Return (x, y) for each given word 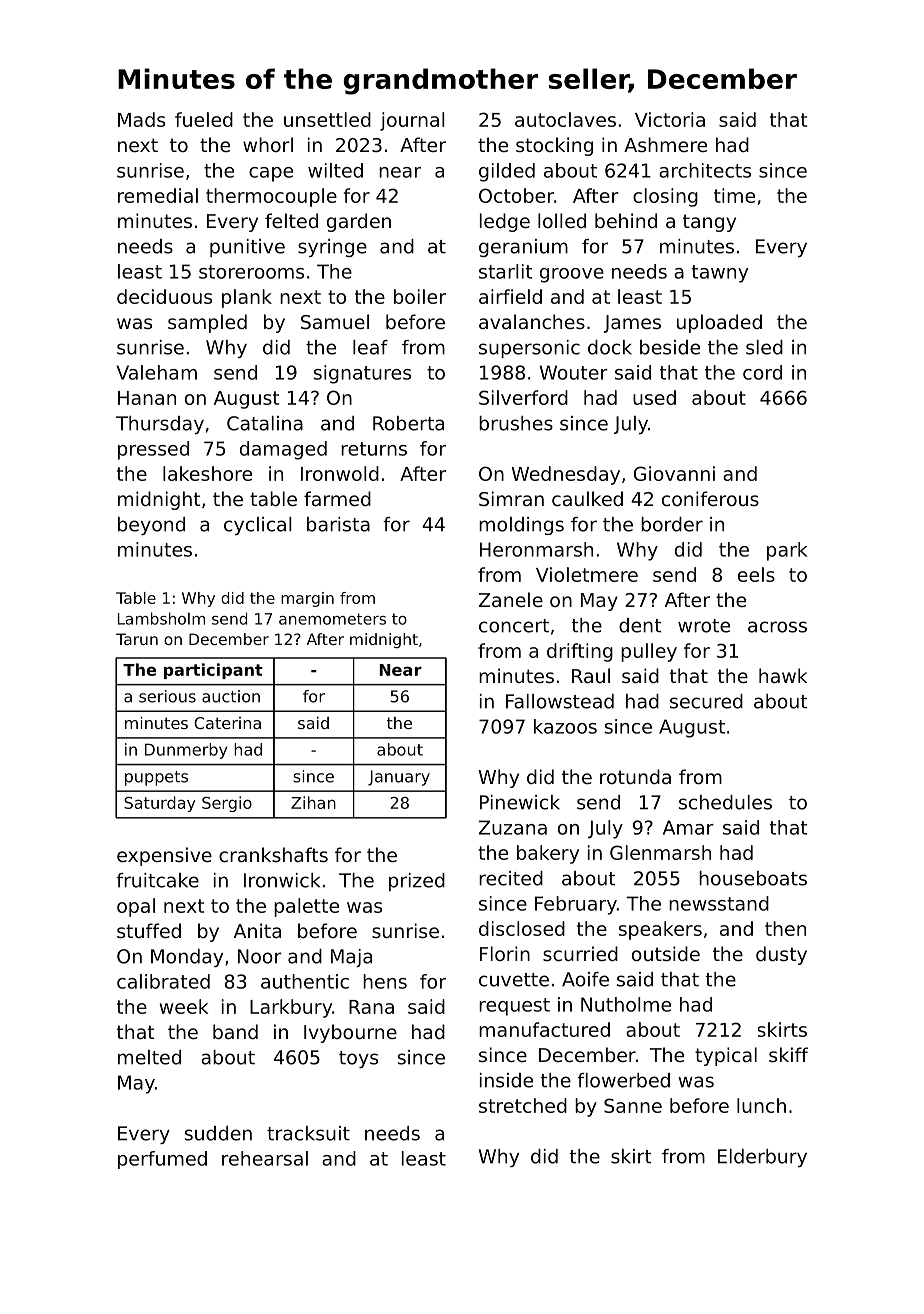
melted (149, 1057)
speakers (660, 930)
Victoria (670, 119)
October (516, 195)
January (399, 778)
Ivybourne (350, 1033)
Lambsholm (161, 618)
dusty (781, 955)
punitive (247, 248)
